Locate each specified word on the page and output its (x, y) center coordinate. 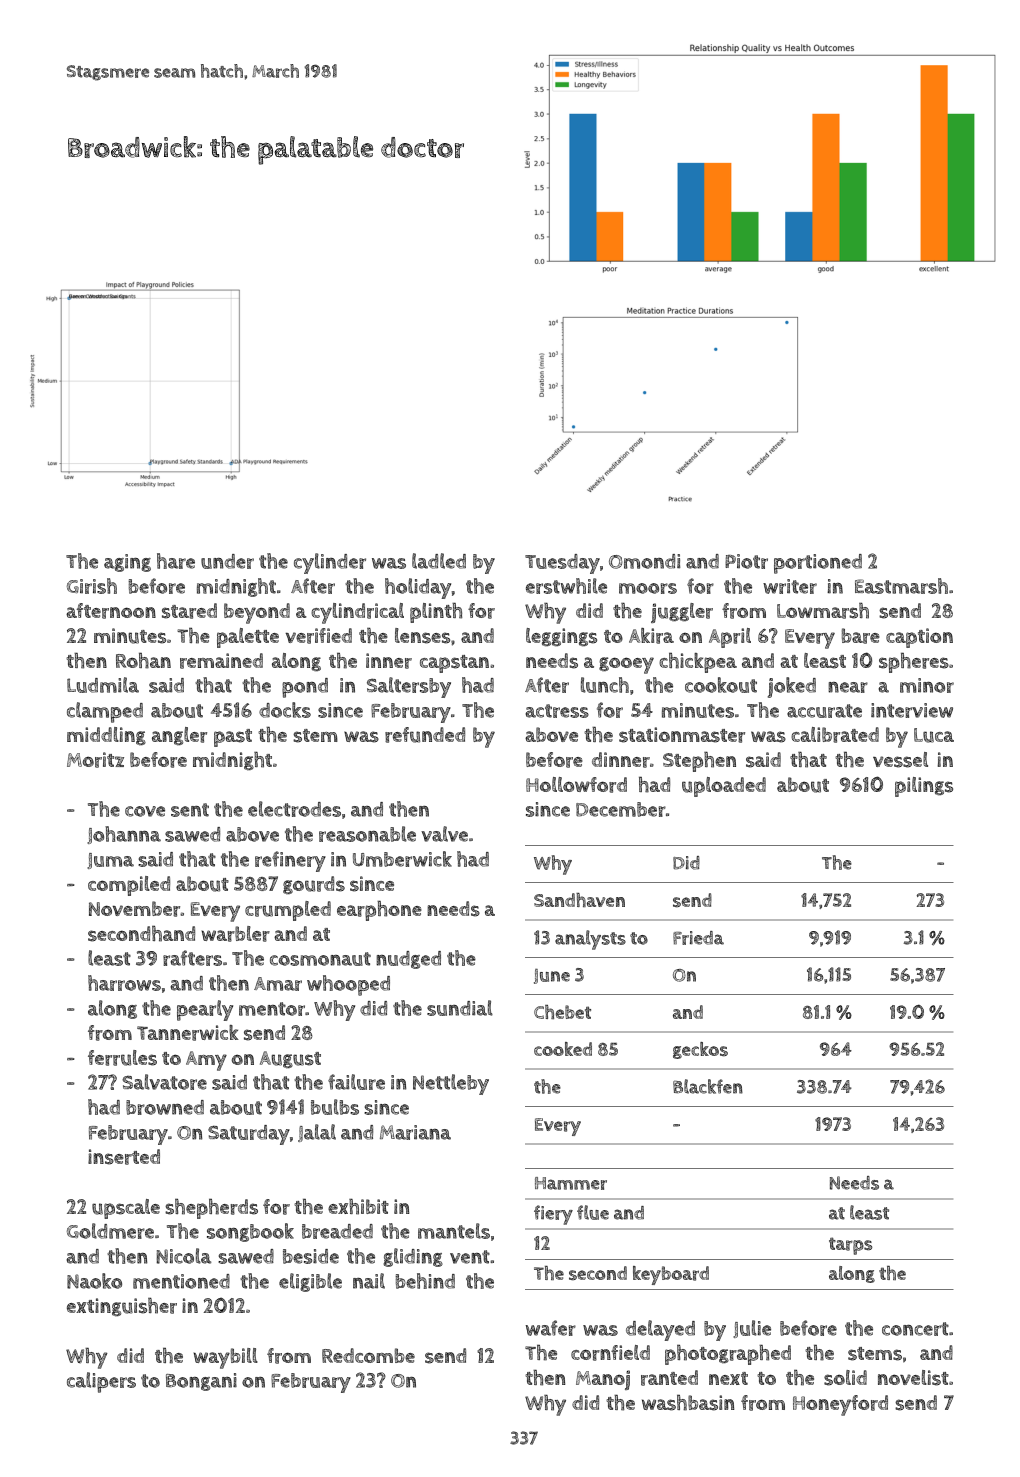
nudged (408, 960)
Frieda (698, 938)
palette (248, 638)
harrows (124, 983)
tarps (850, 1246)
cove (145, 811)
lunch (605, 685)
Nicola (183, 1256)
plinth (436, 613)
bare (861, 636)
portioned (818, 564)
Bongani (201, 1382)
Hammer (571, 1183)
